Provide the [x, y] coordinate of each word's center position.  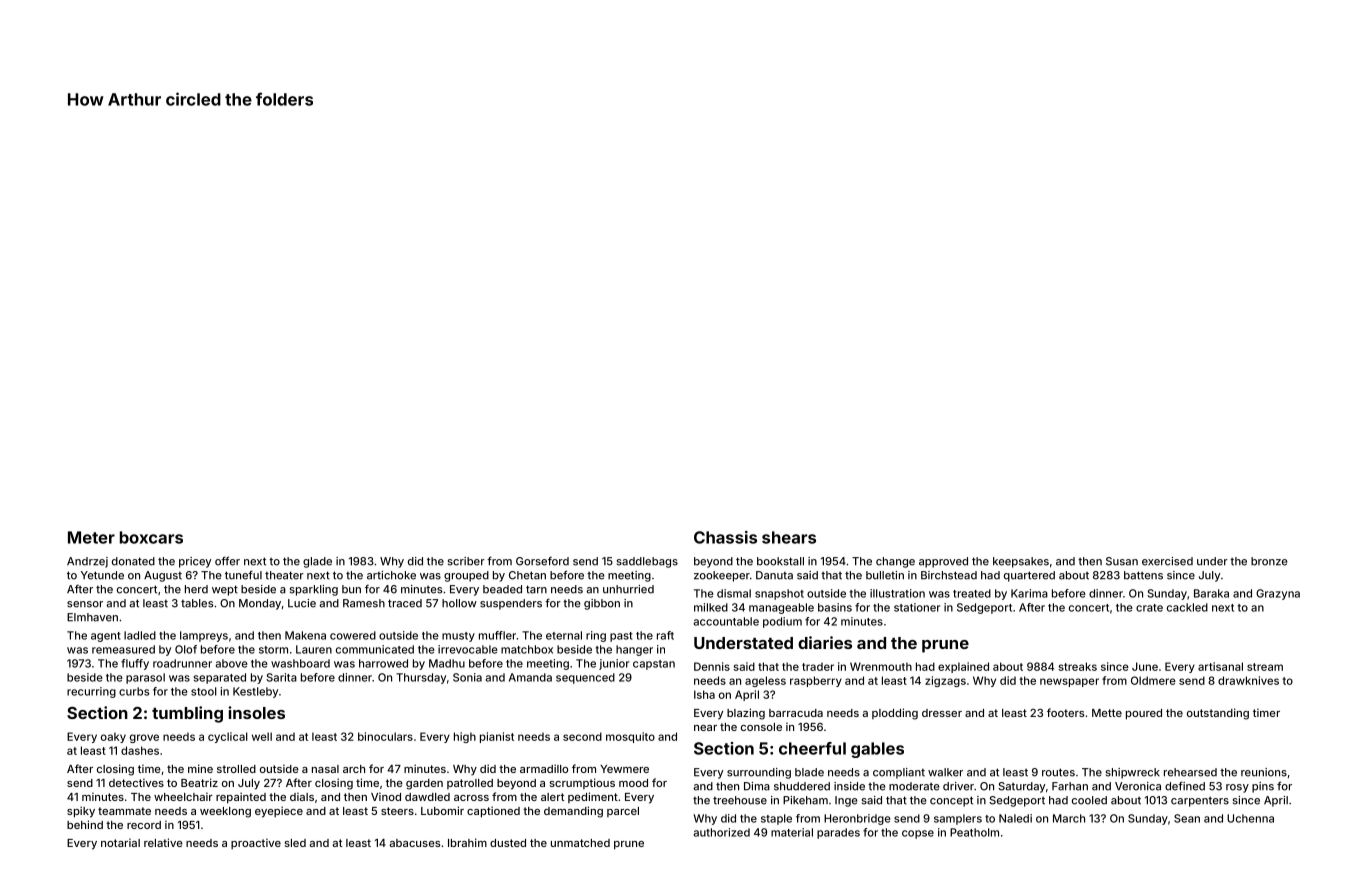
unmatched [580, 843]
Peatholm [974, 832]
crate [1149, 608]
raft [665, 635]
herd [196, 589]
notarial [120, 842]
